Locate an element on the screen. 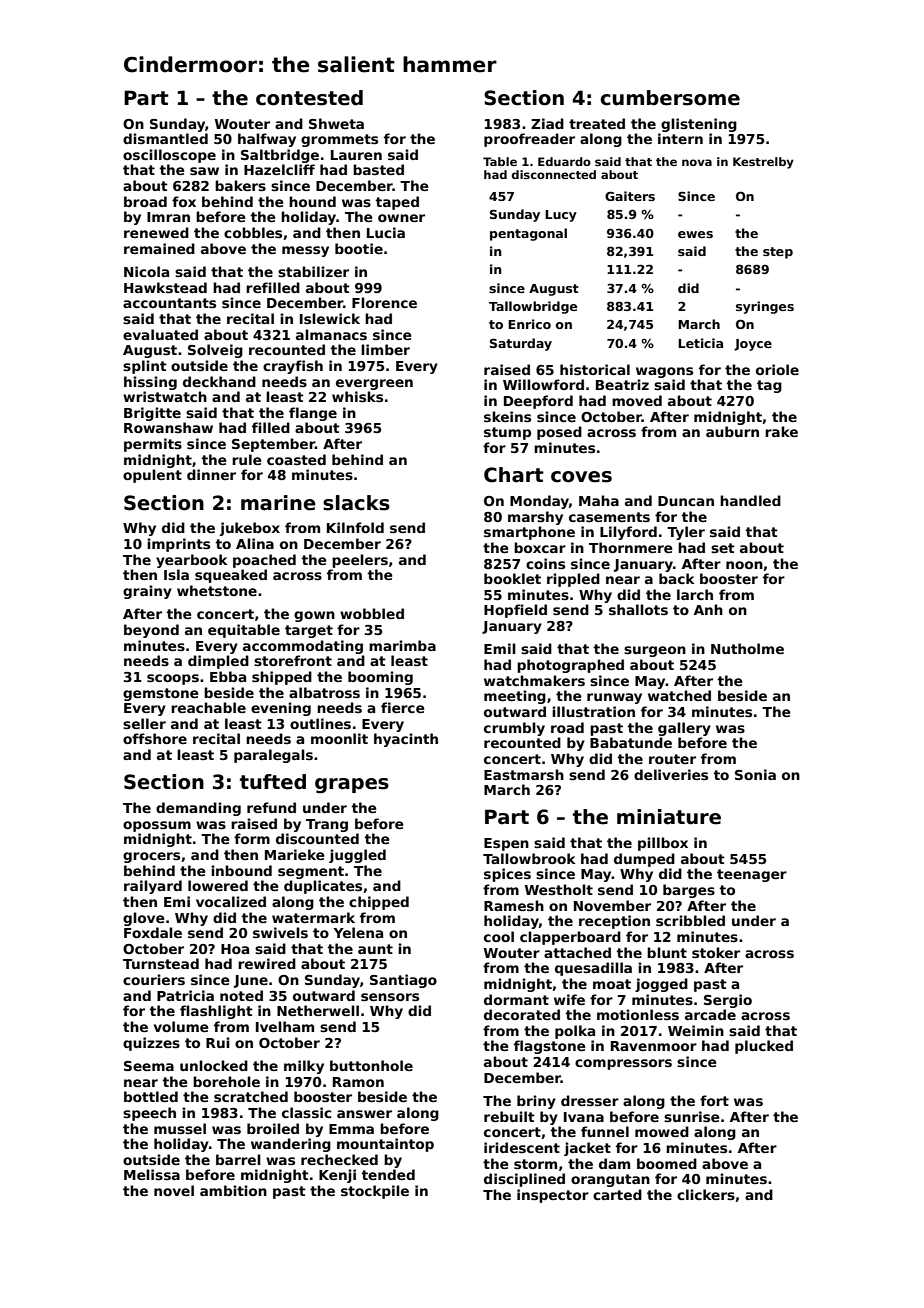 Image resolution: width=924 pixels, height=1308 pixels. stabilizer is located at coordinates (313, 271).
